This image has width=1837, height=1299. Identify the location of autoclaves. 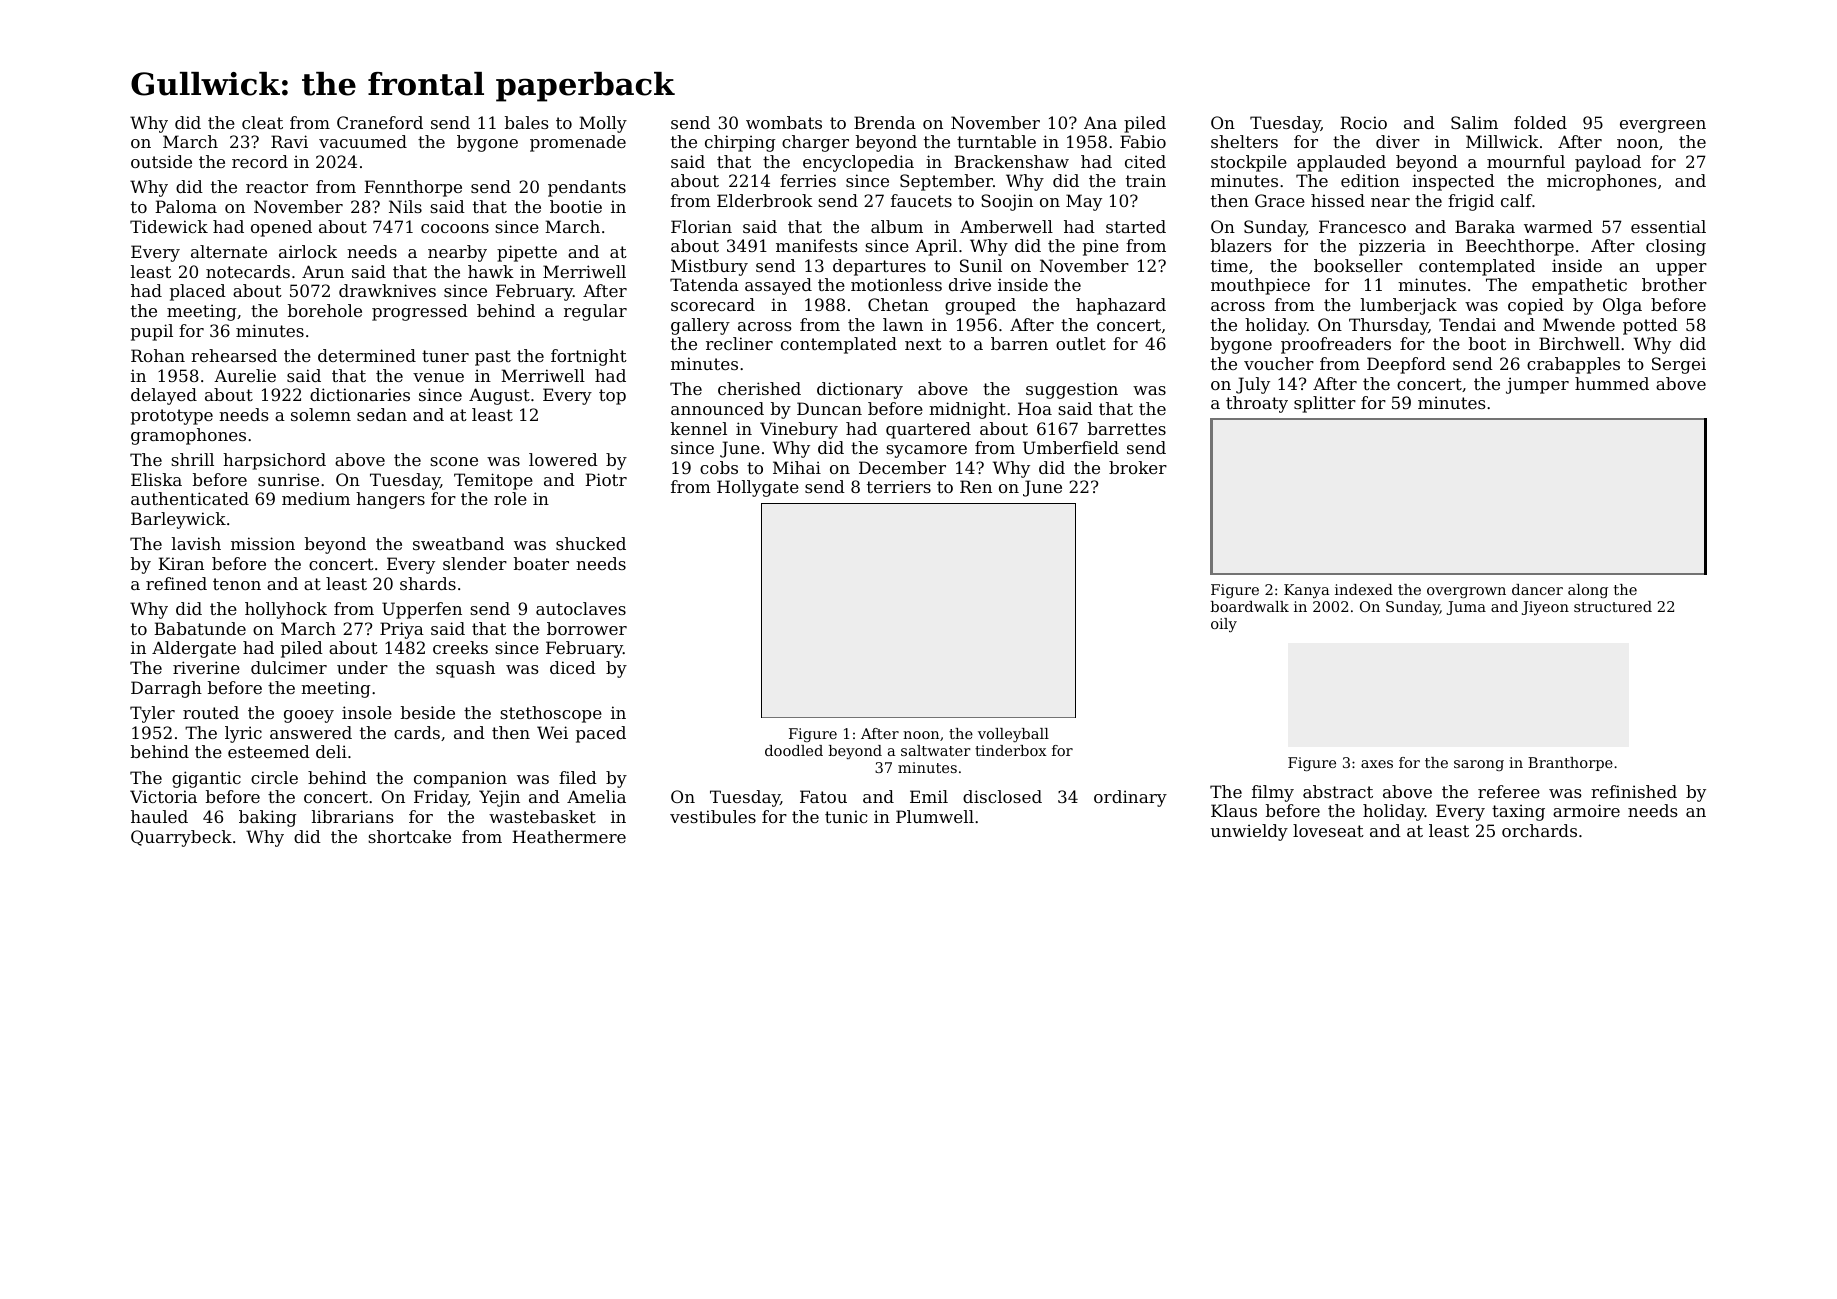
(581, 608).
